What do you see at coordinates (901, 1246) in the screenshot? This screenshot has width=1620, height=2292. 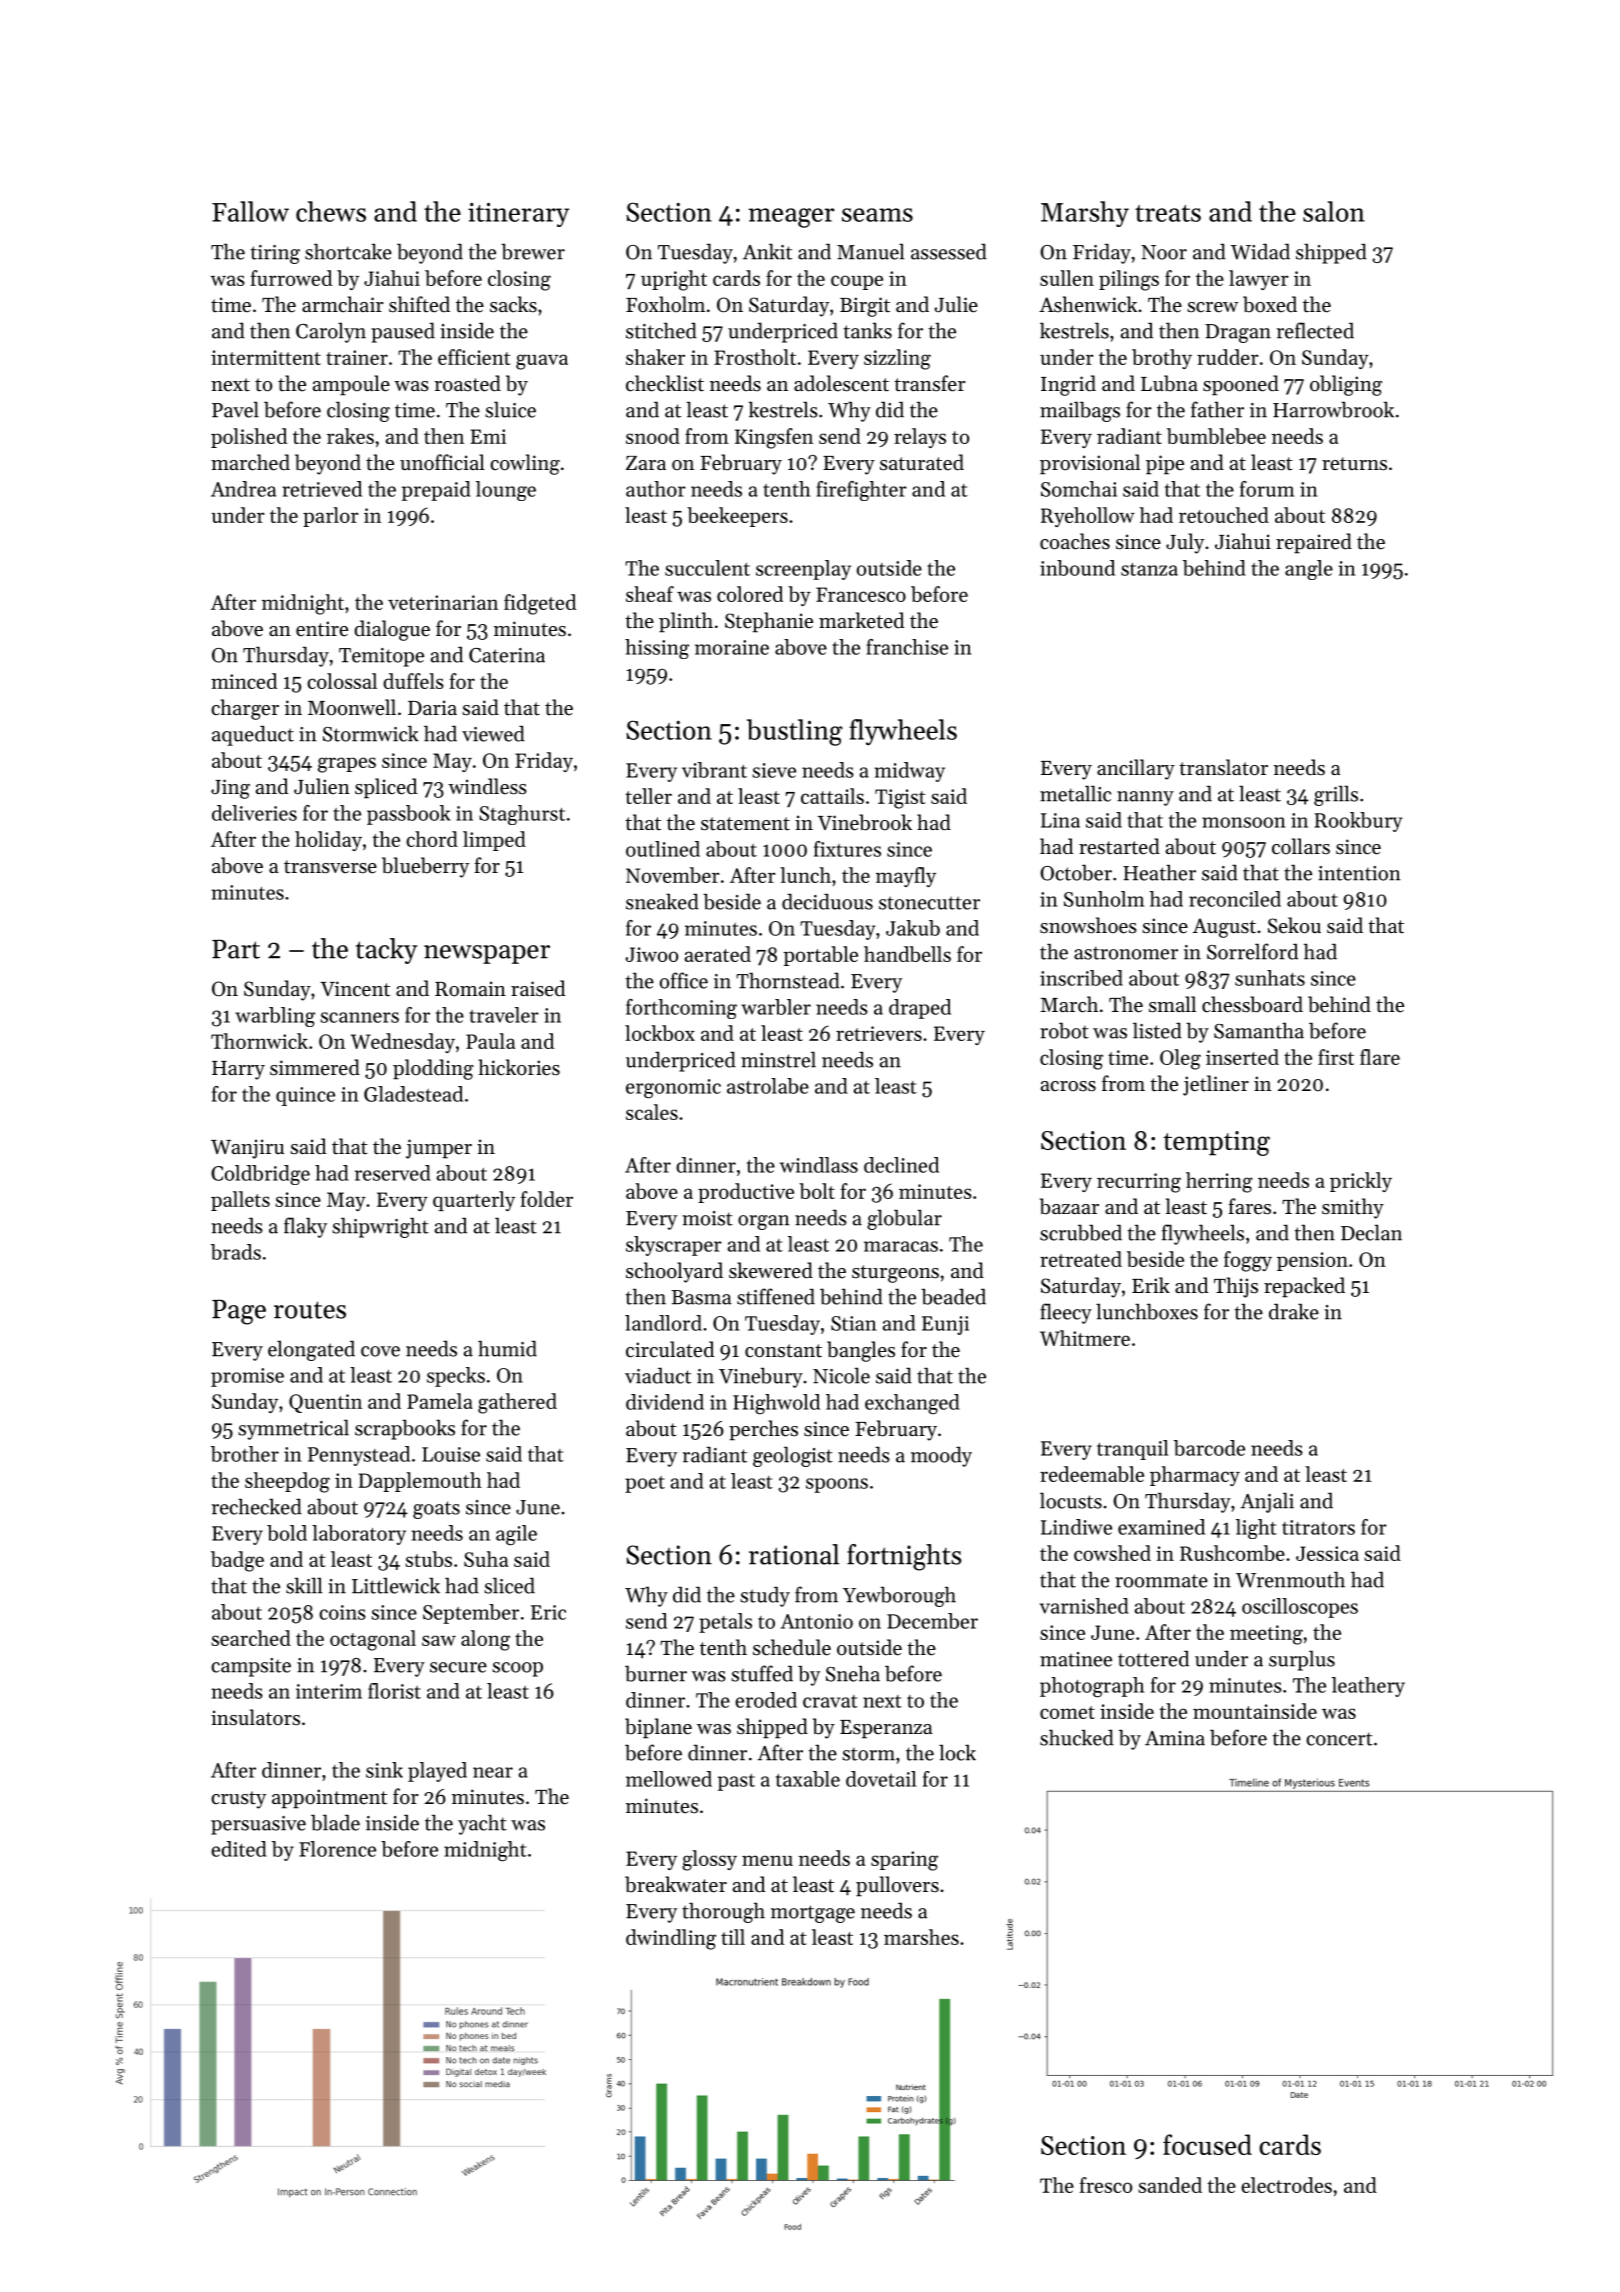 I see `maracas` at bounding box center [901, 1246].
